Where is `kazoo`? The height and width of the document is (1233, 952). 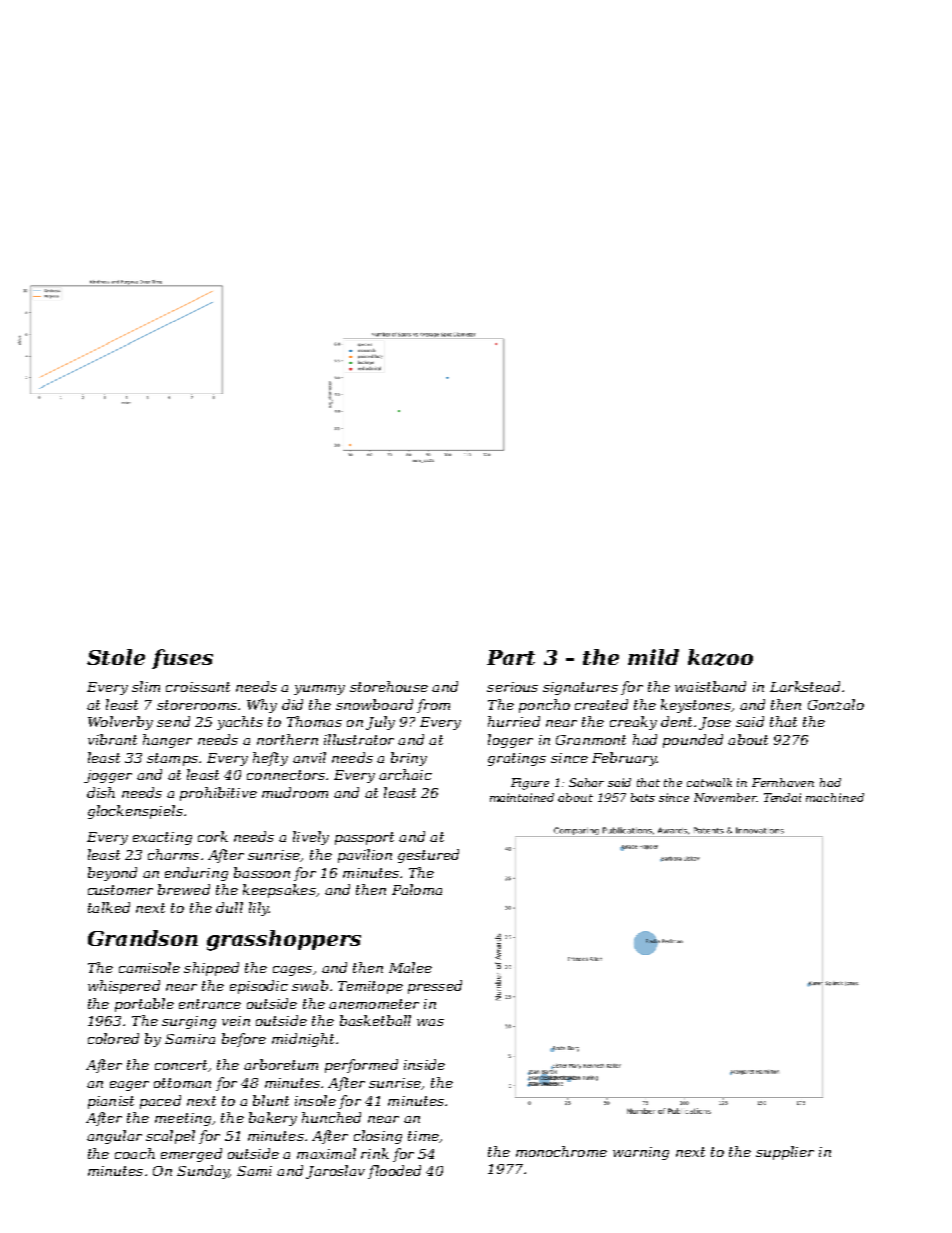
kazoo is located at coordinates (720, 657).
